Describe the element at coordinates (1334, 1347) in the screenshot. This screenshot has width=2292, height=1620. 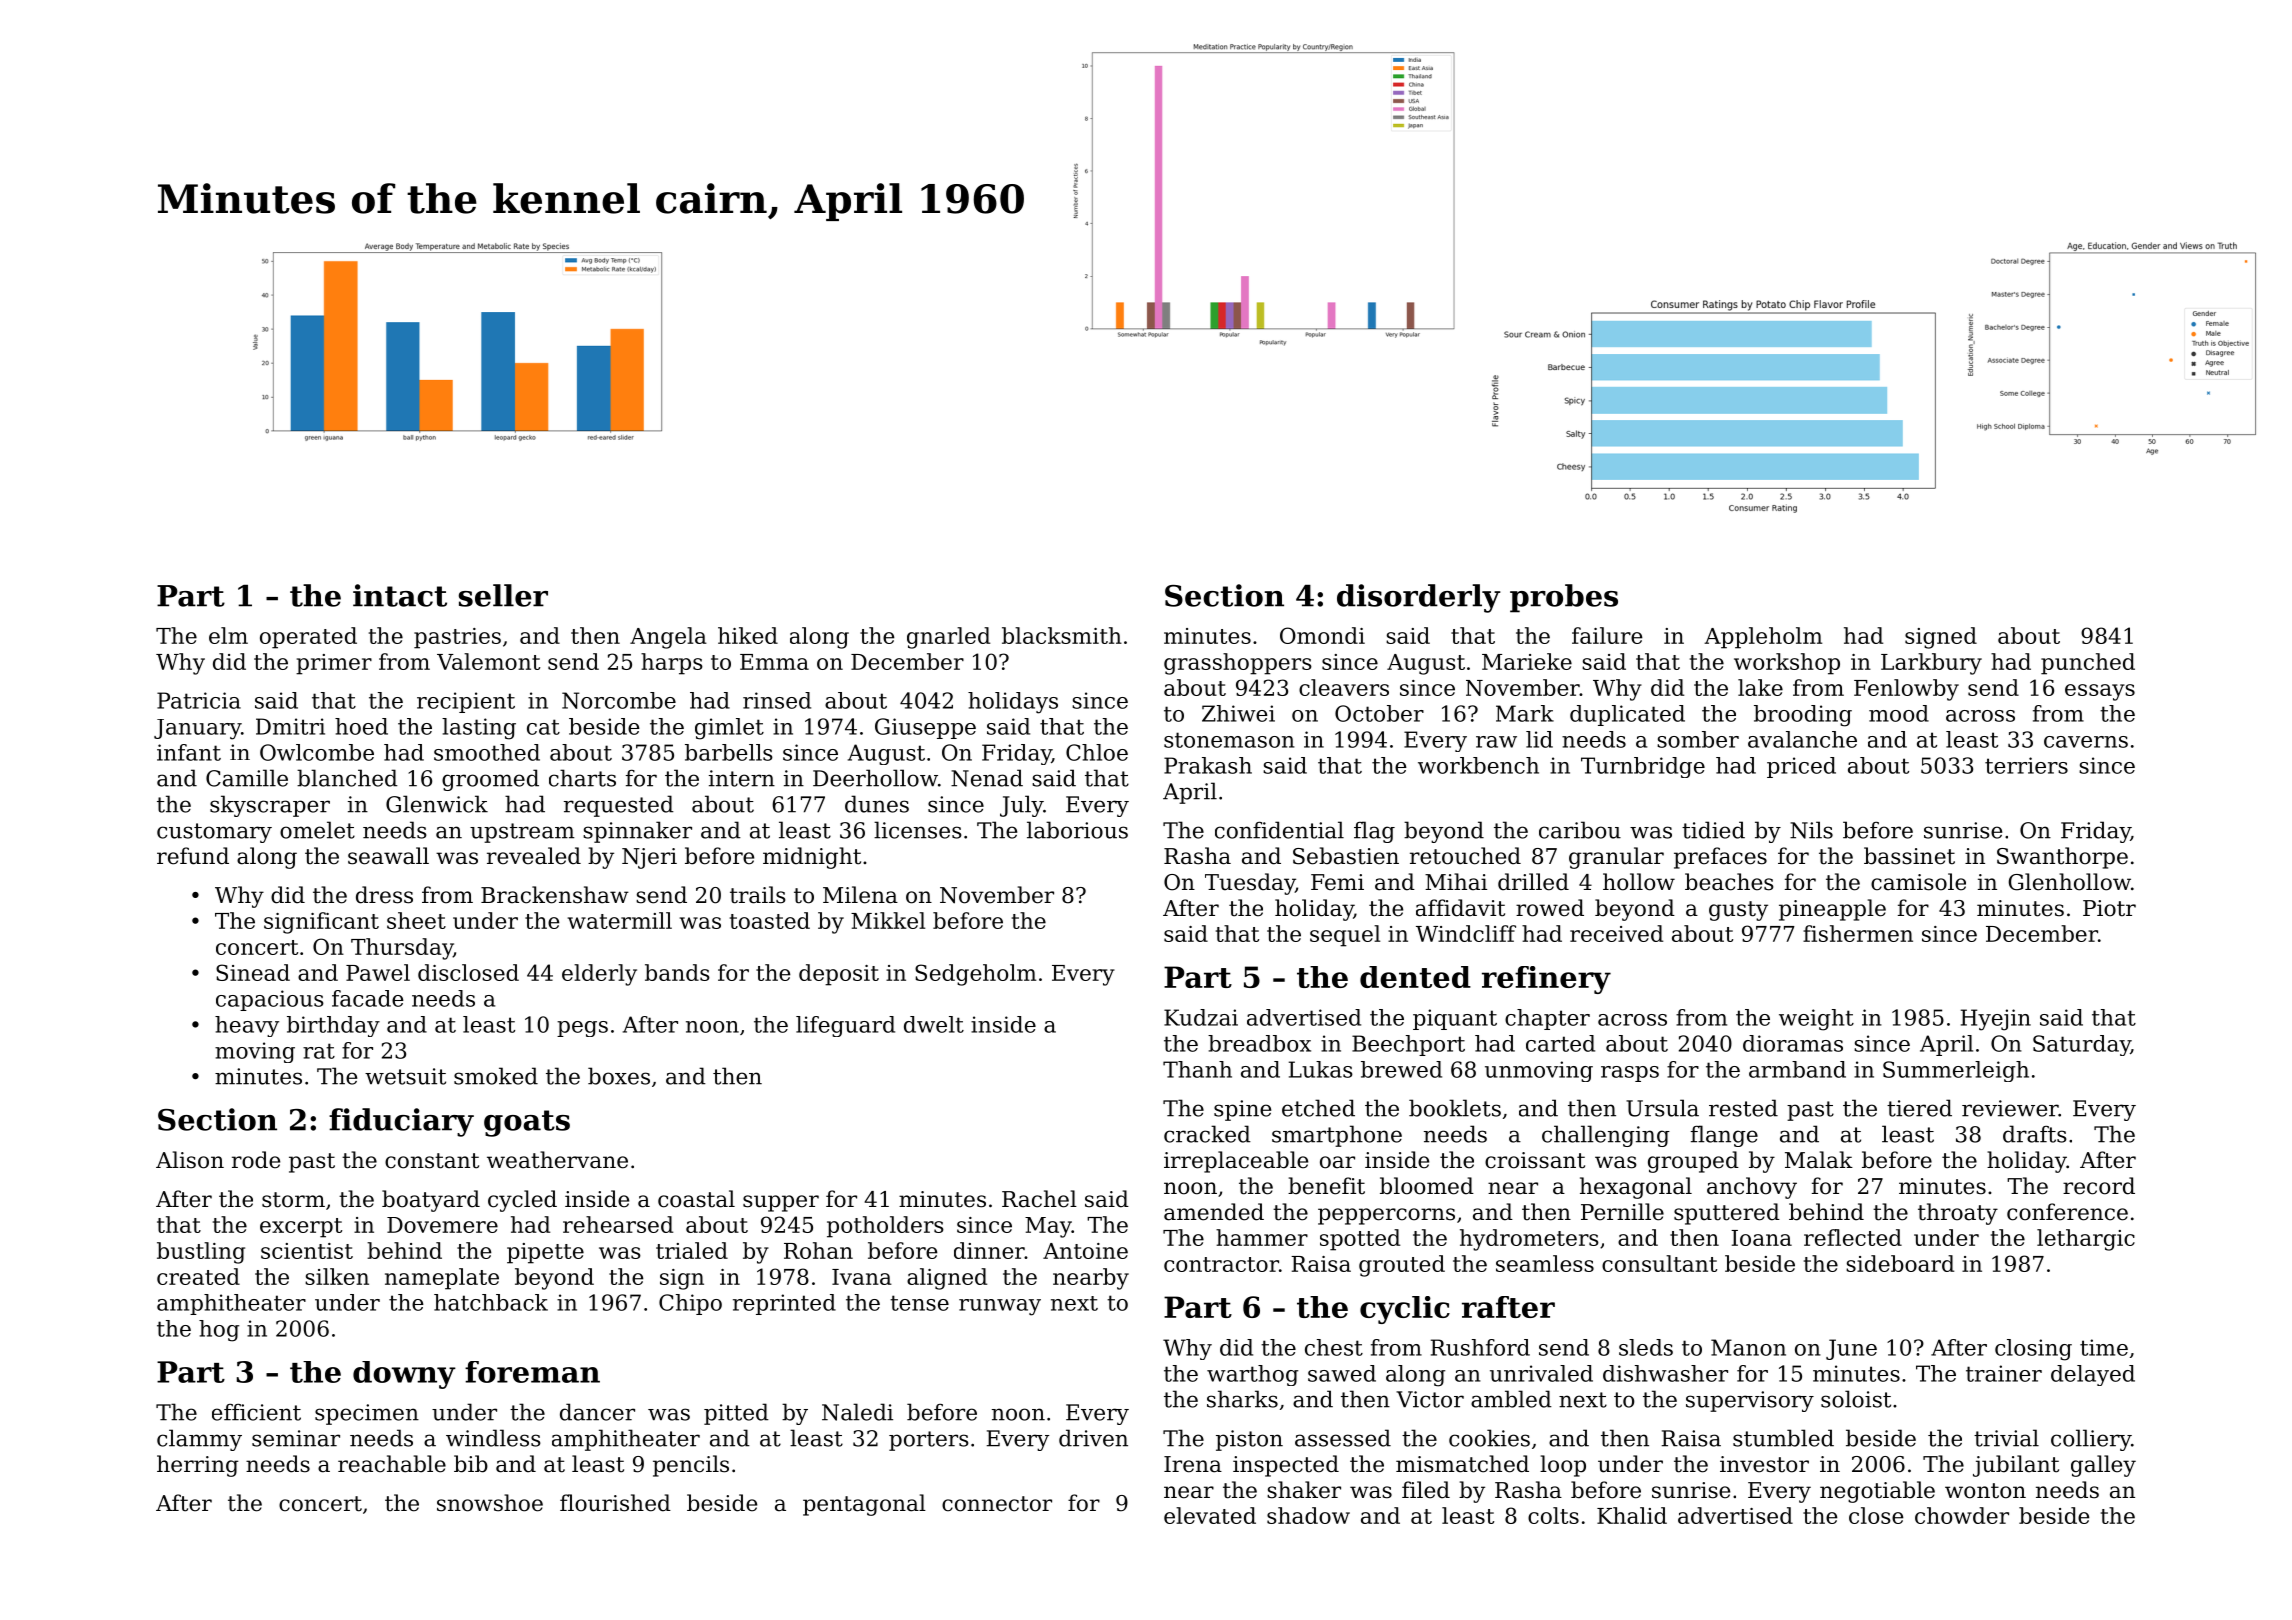
I see `chest` at that location.
